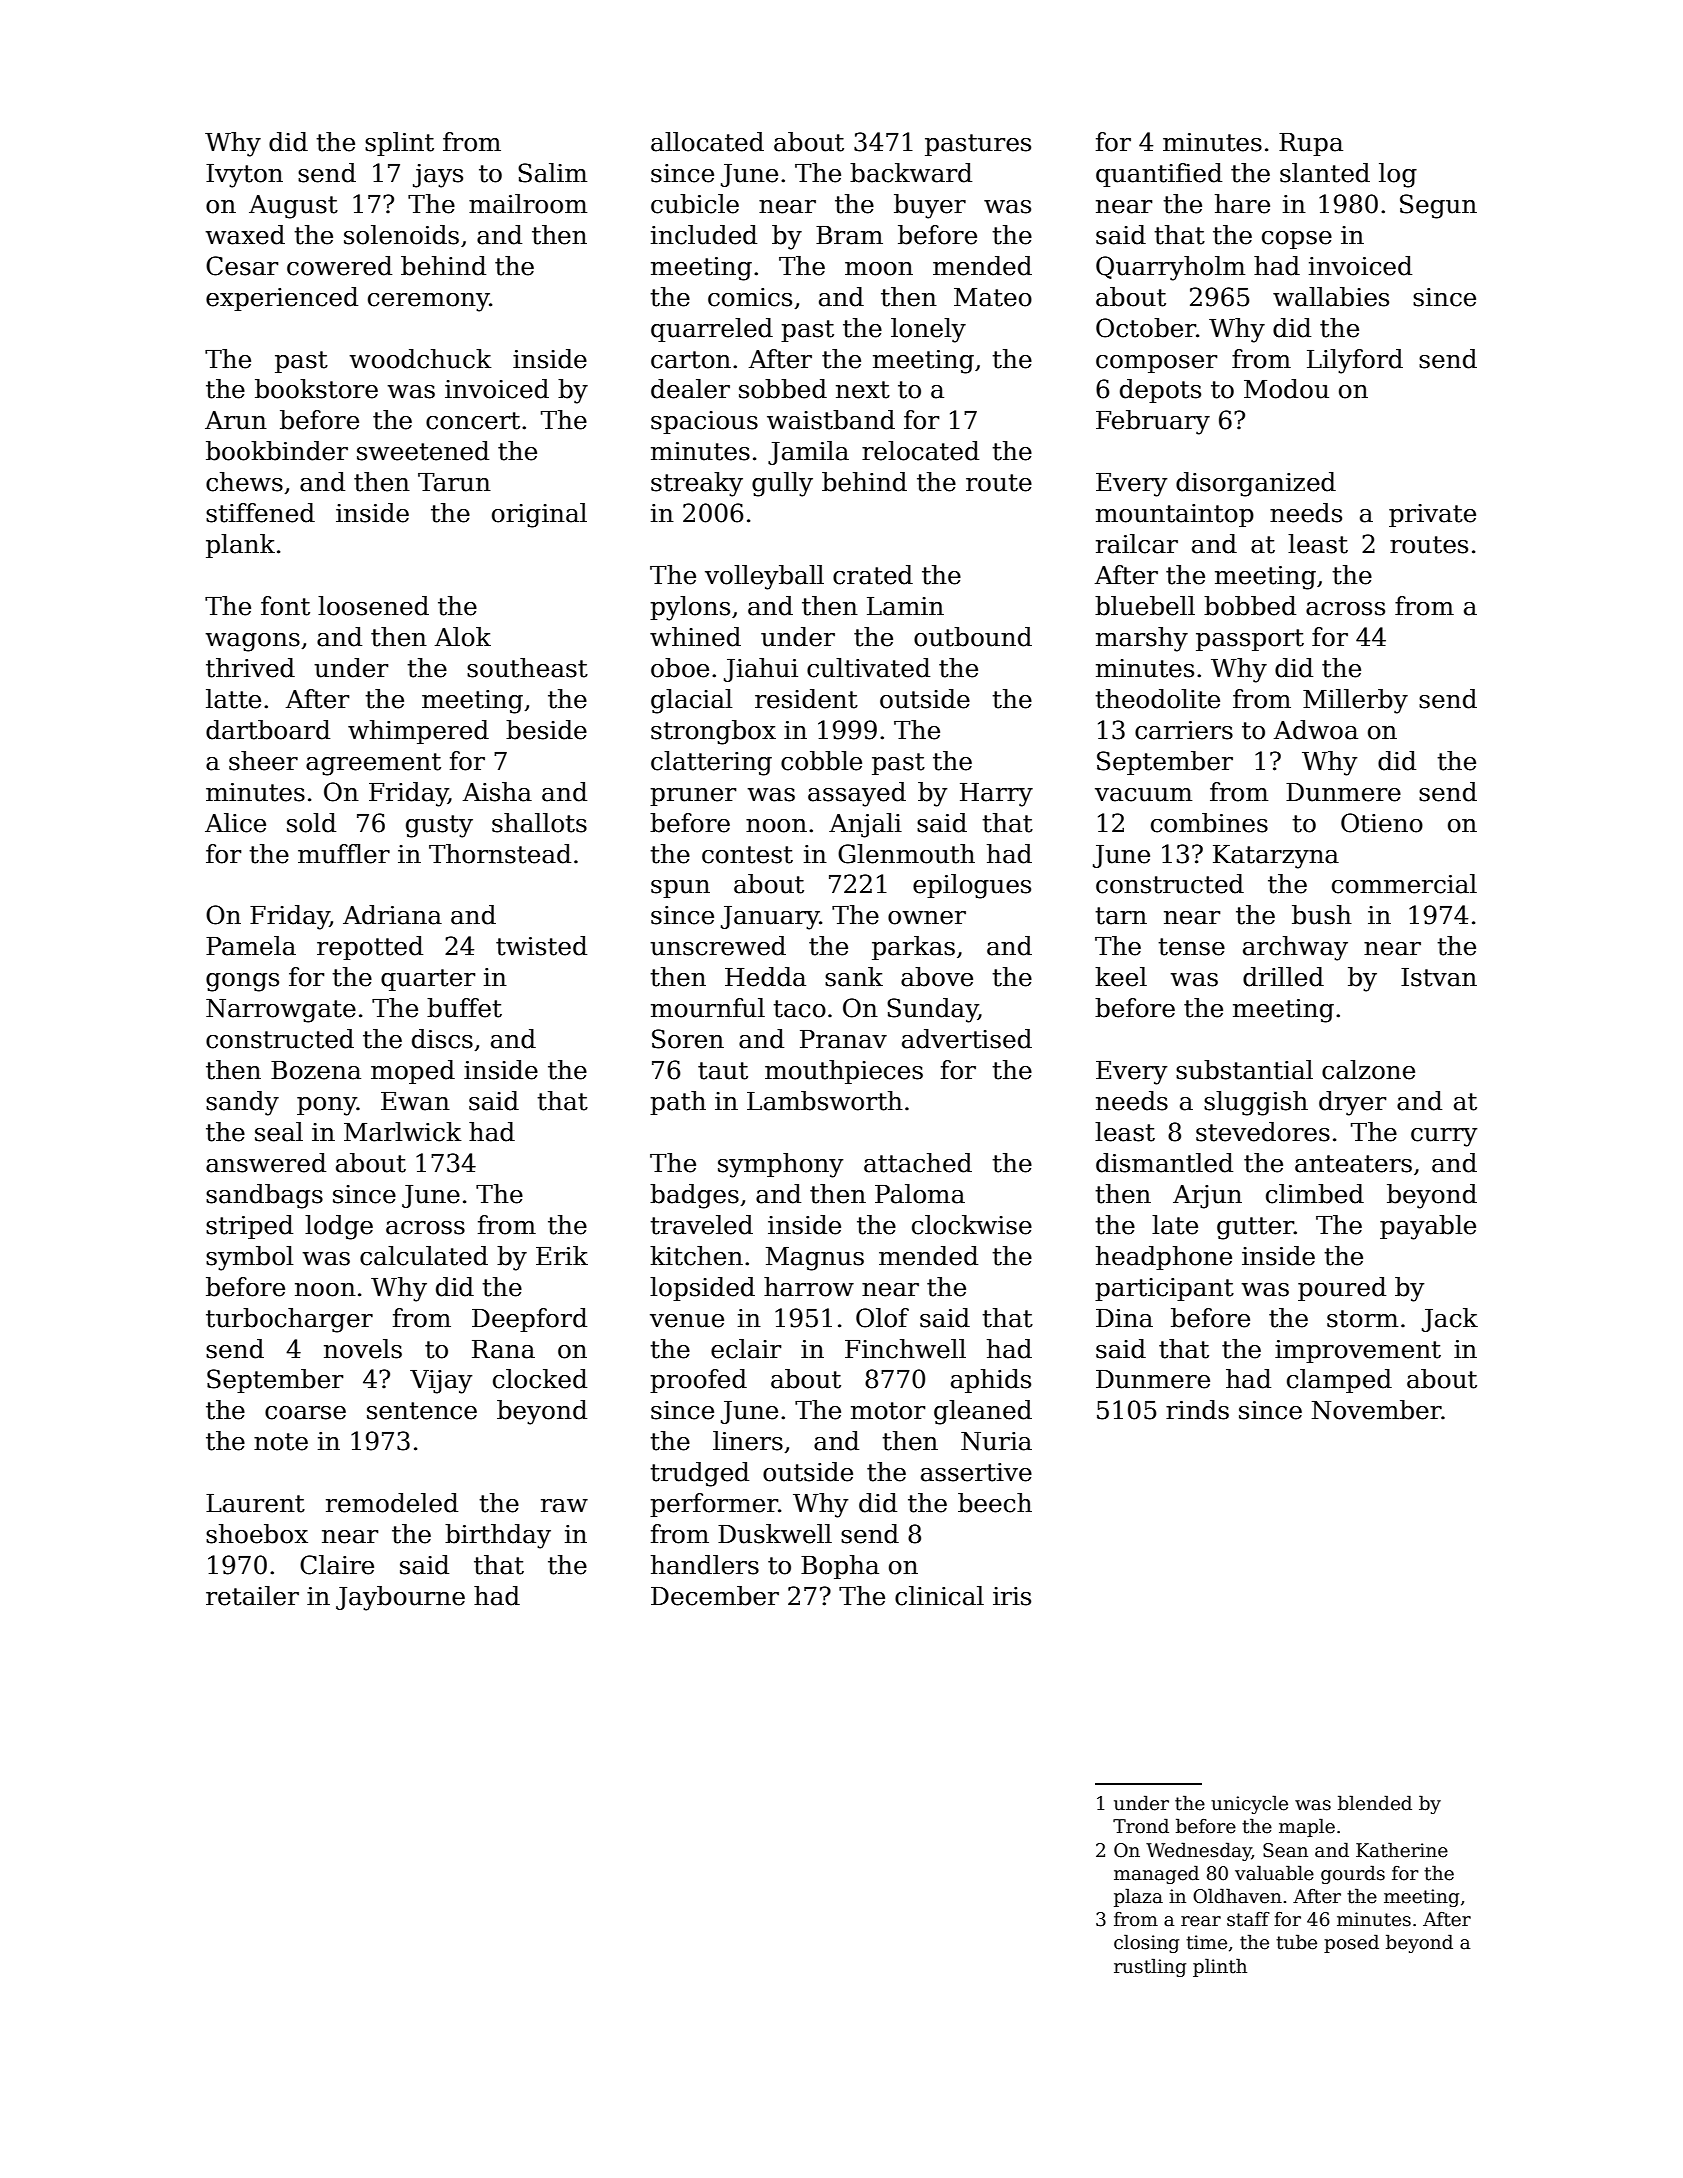 The image size is (1683, 2178). Describe the element at coordinates (849, 235) in the screenshot. I see `Bram` at that location.
